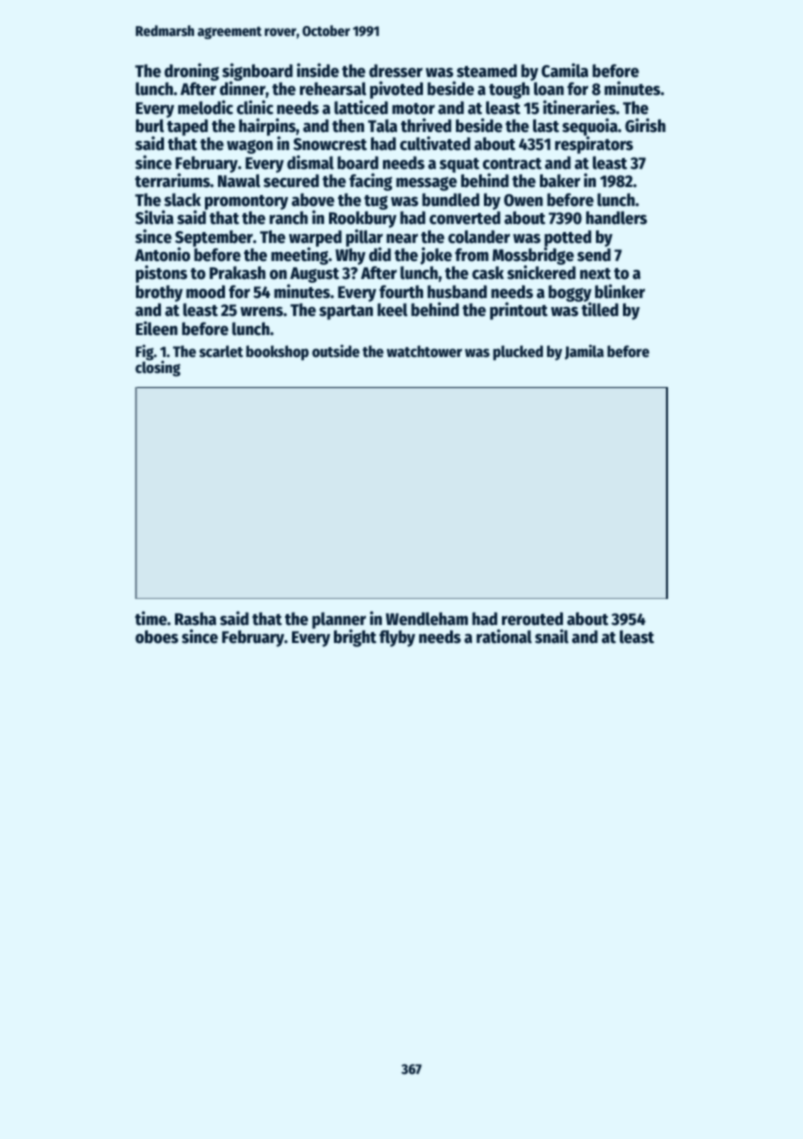  What do you see at coordinates (158, 369) in the image?
I see `closing` at bounding box center [158, 369].
